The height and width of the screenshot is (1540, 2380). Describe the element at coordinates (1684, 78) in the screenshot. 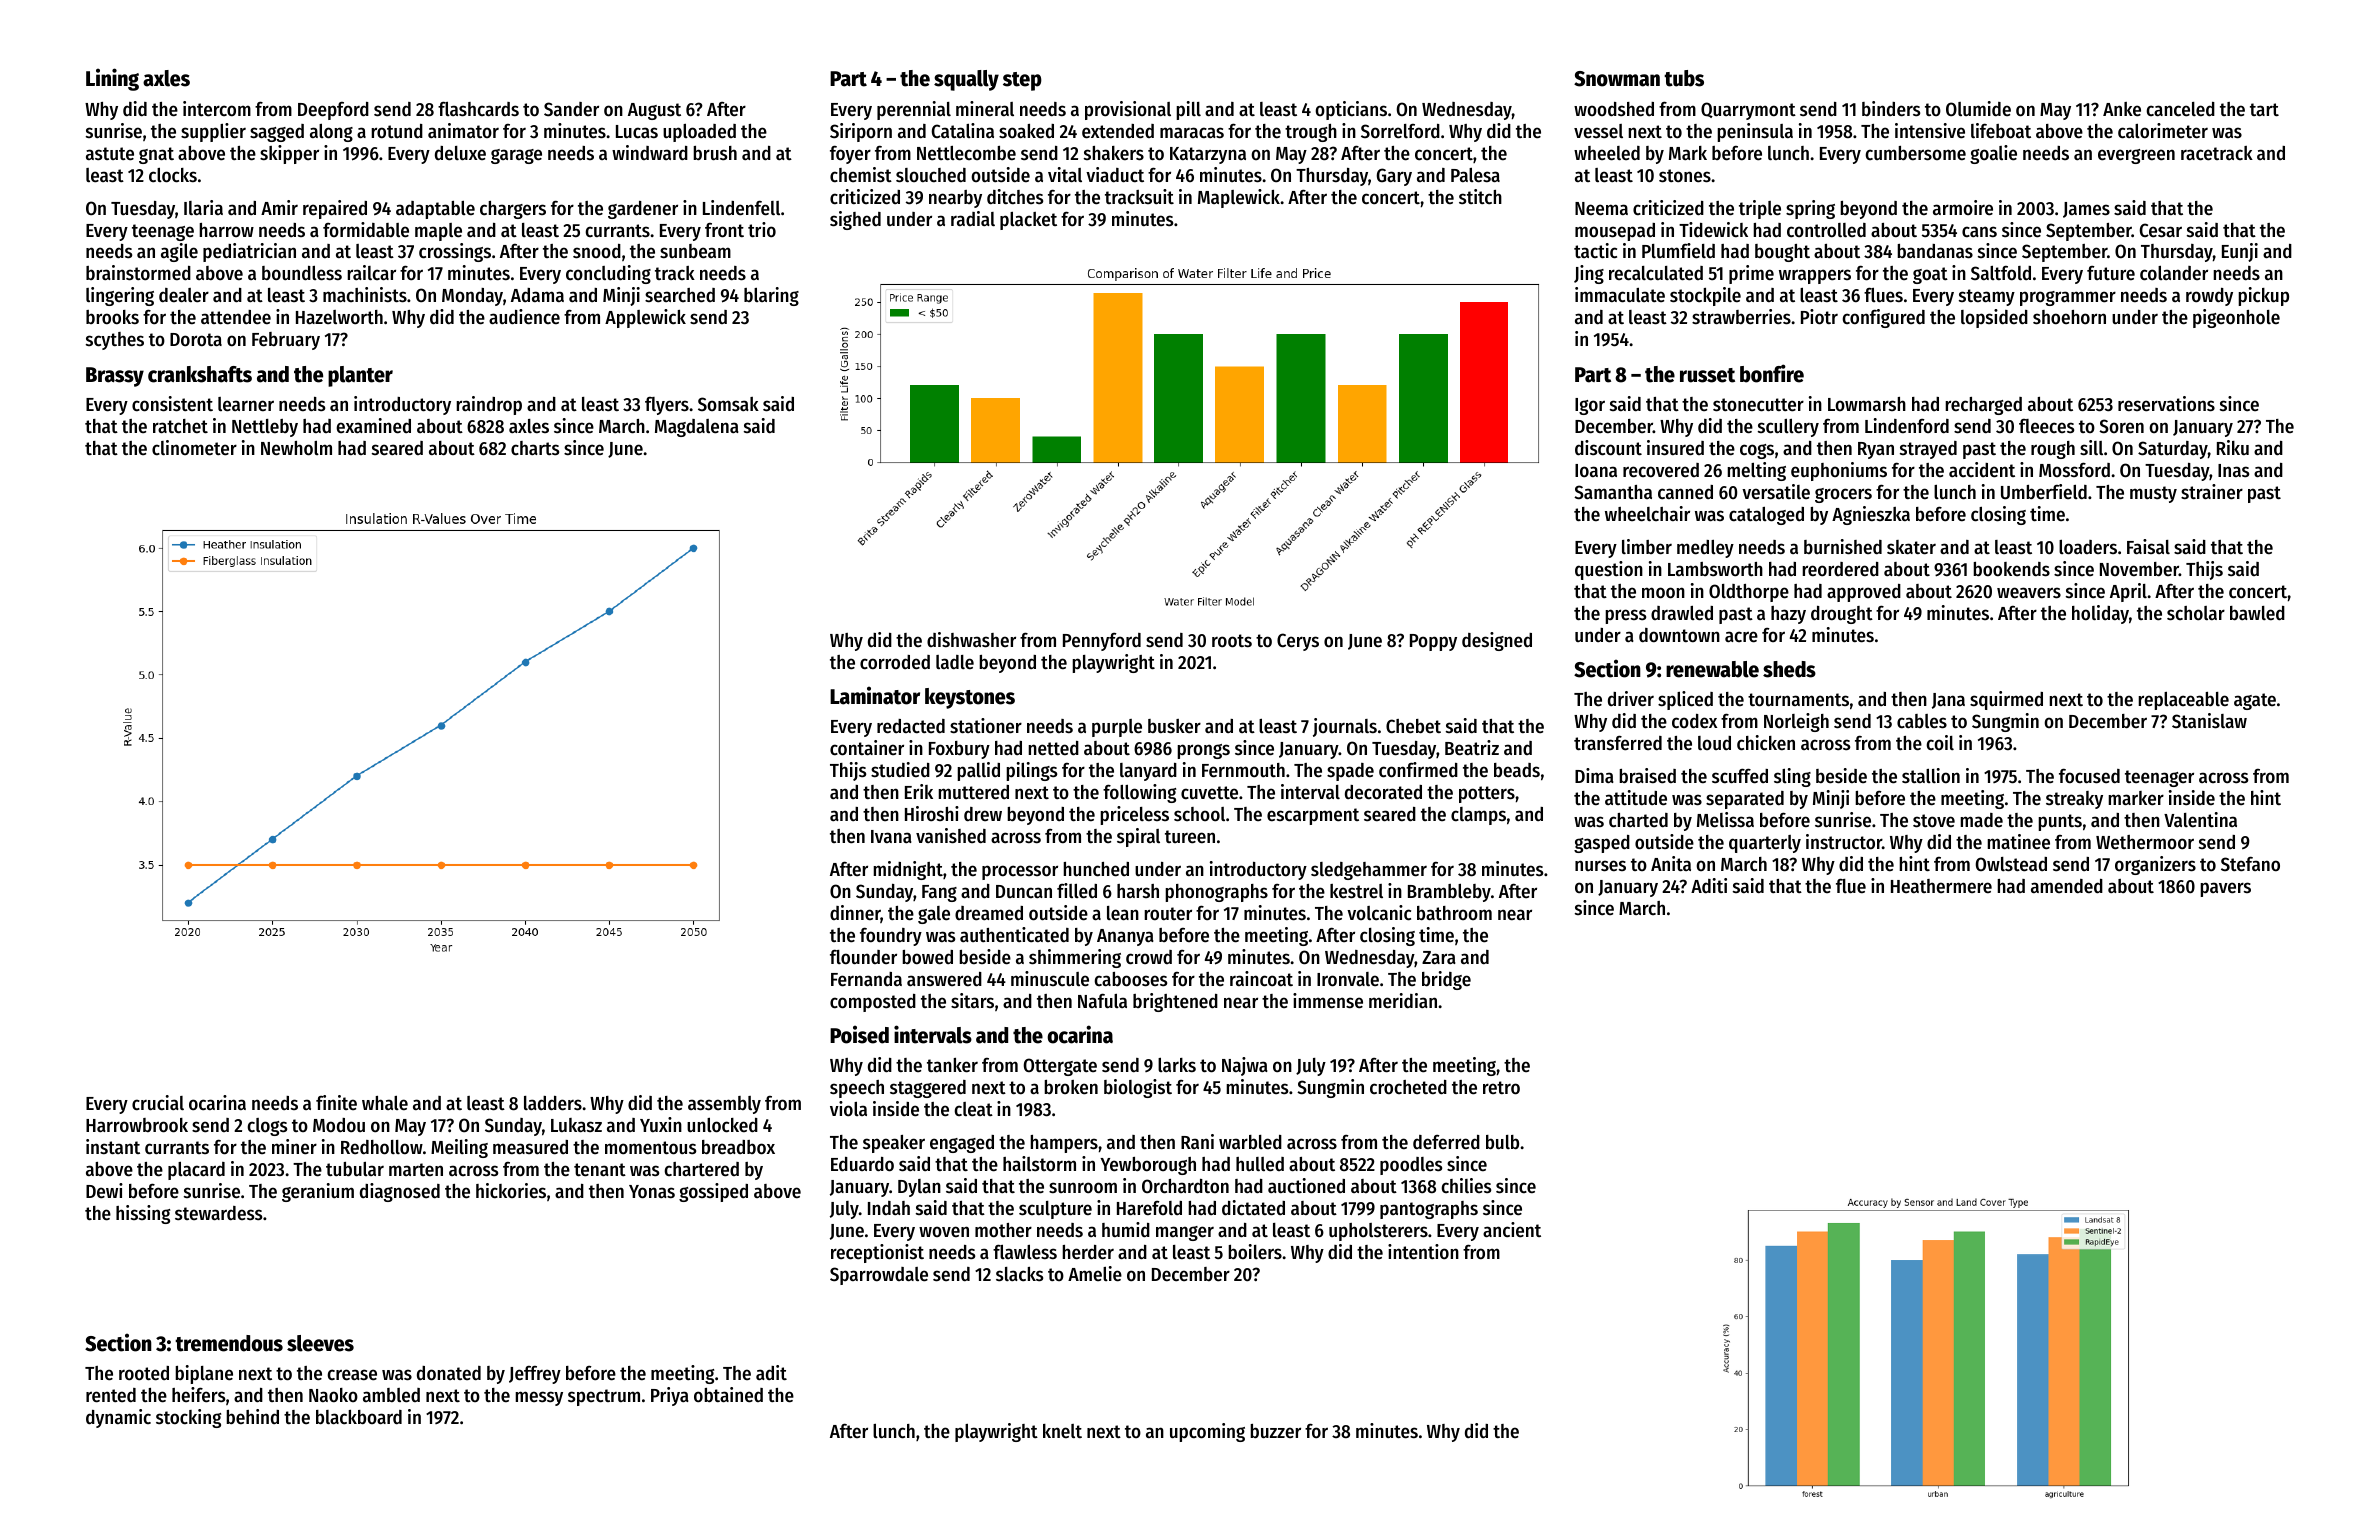

I see `tubs` at that location.
